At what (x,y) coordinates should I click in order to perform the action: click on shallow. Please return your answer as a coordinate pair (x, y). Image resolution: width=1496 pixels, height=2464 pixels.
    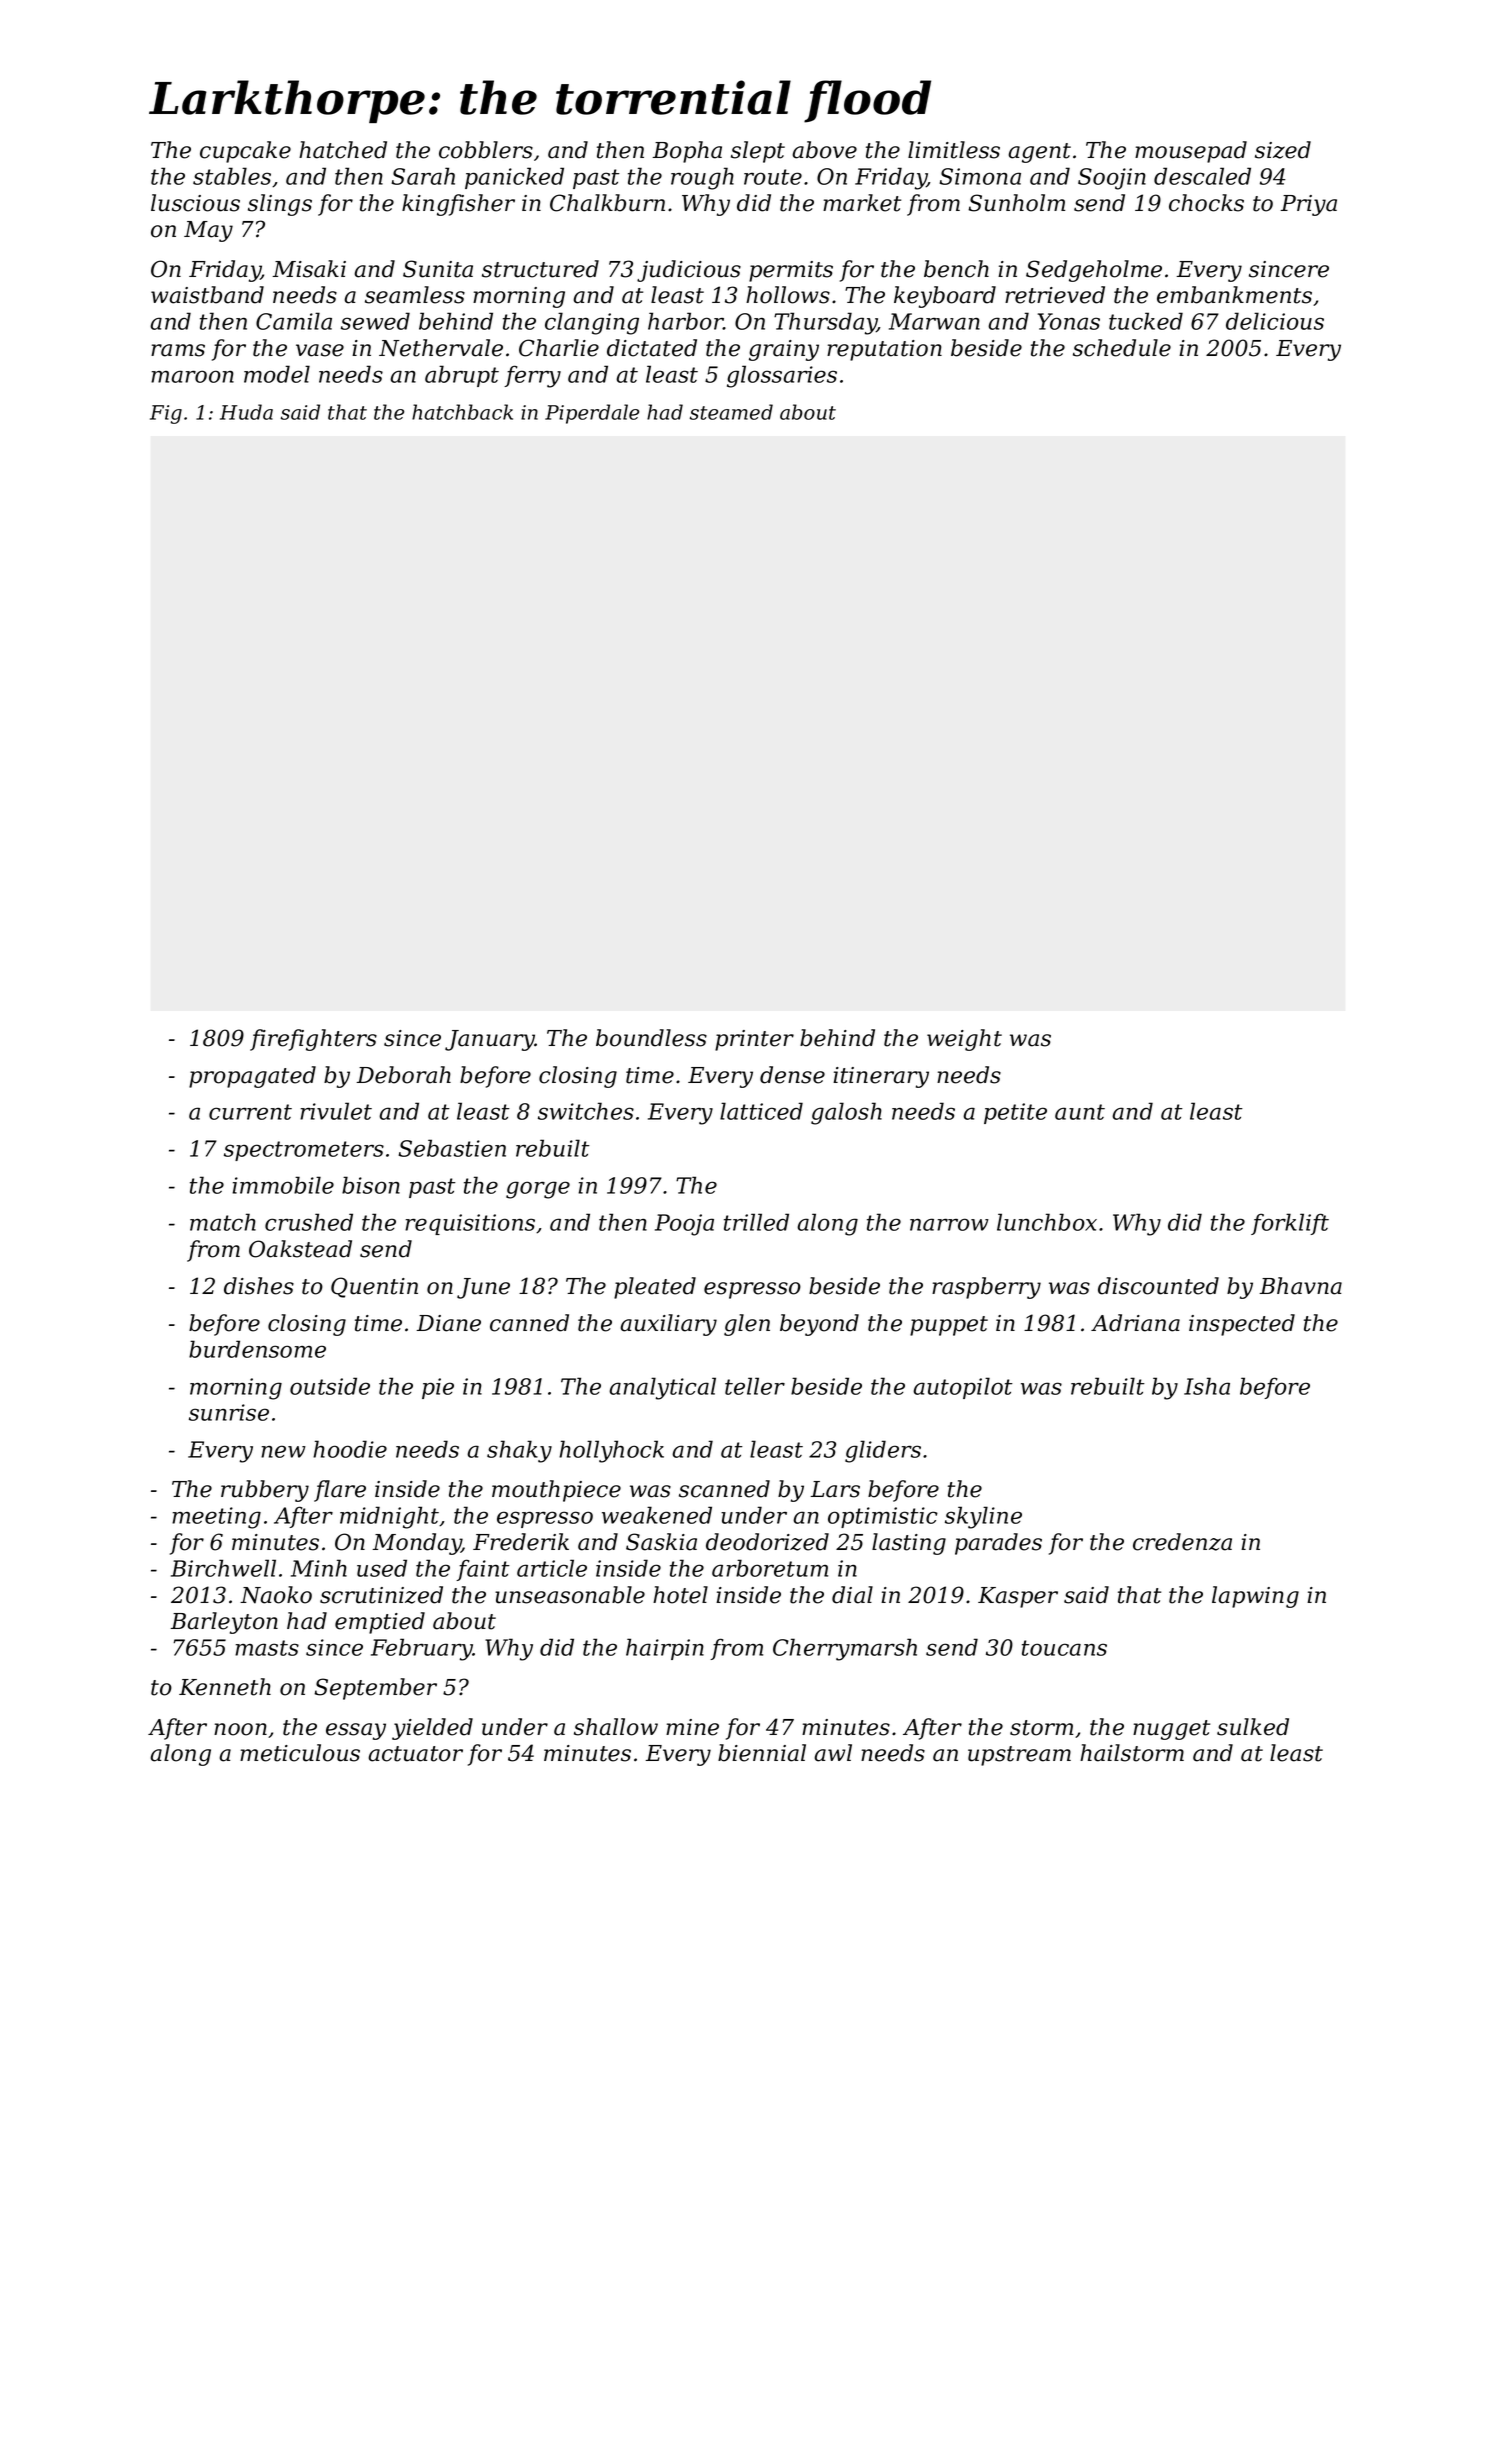
    Looking at the image, I should click on (616, 1727).
